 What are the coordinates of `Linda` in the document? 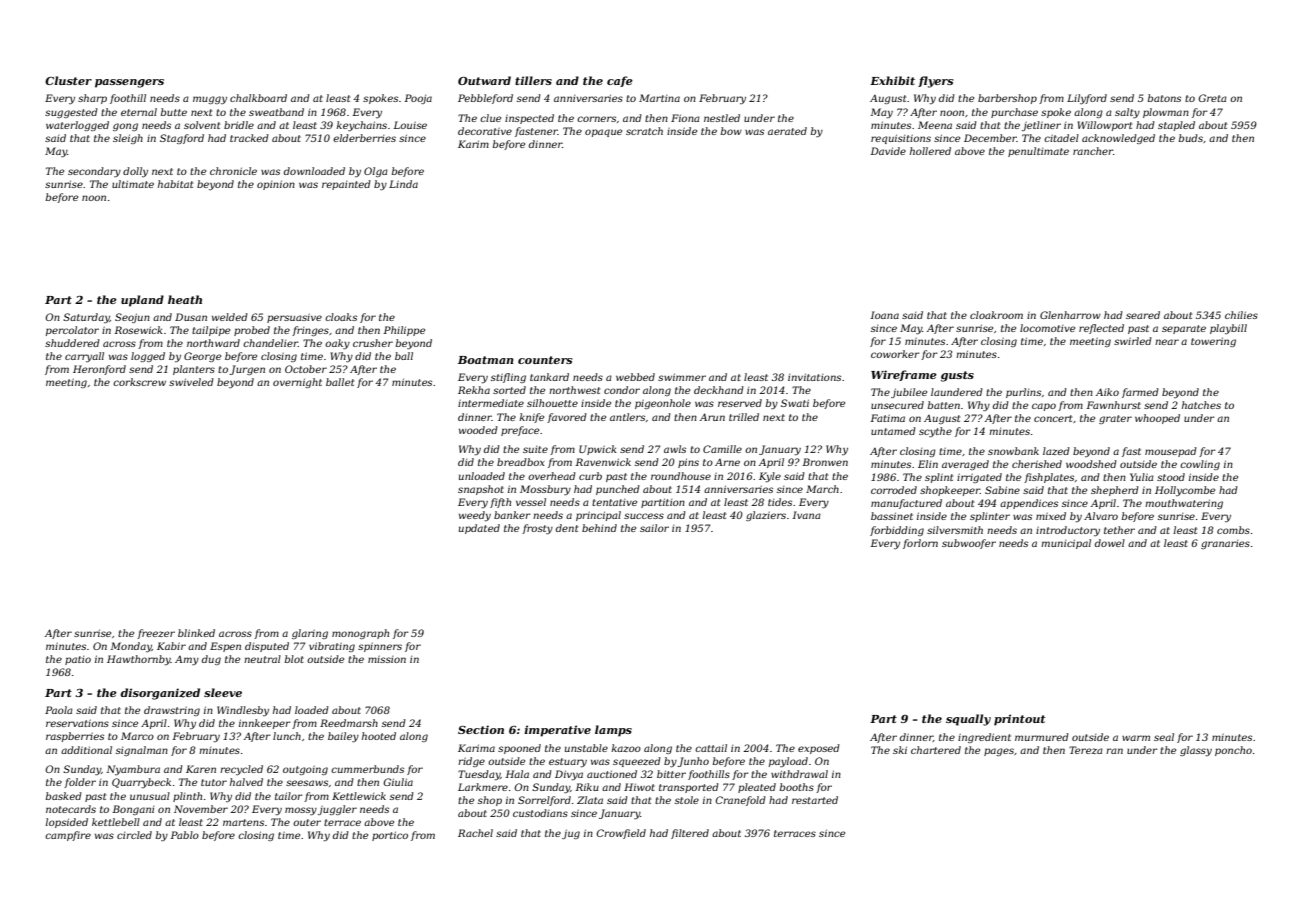 It's located at (403, 184).
